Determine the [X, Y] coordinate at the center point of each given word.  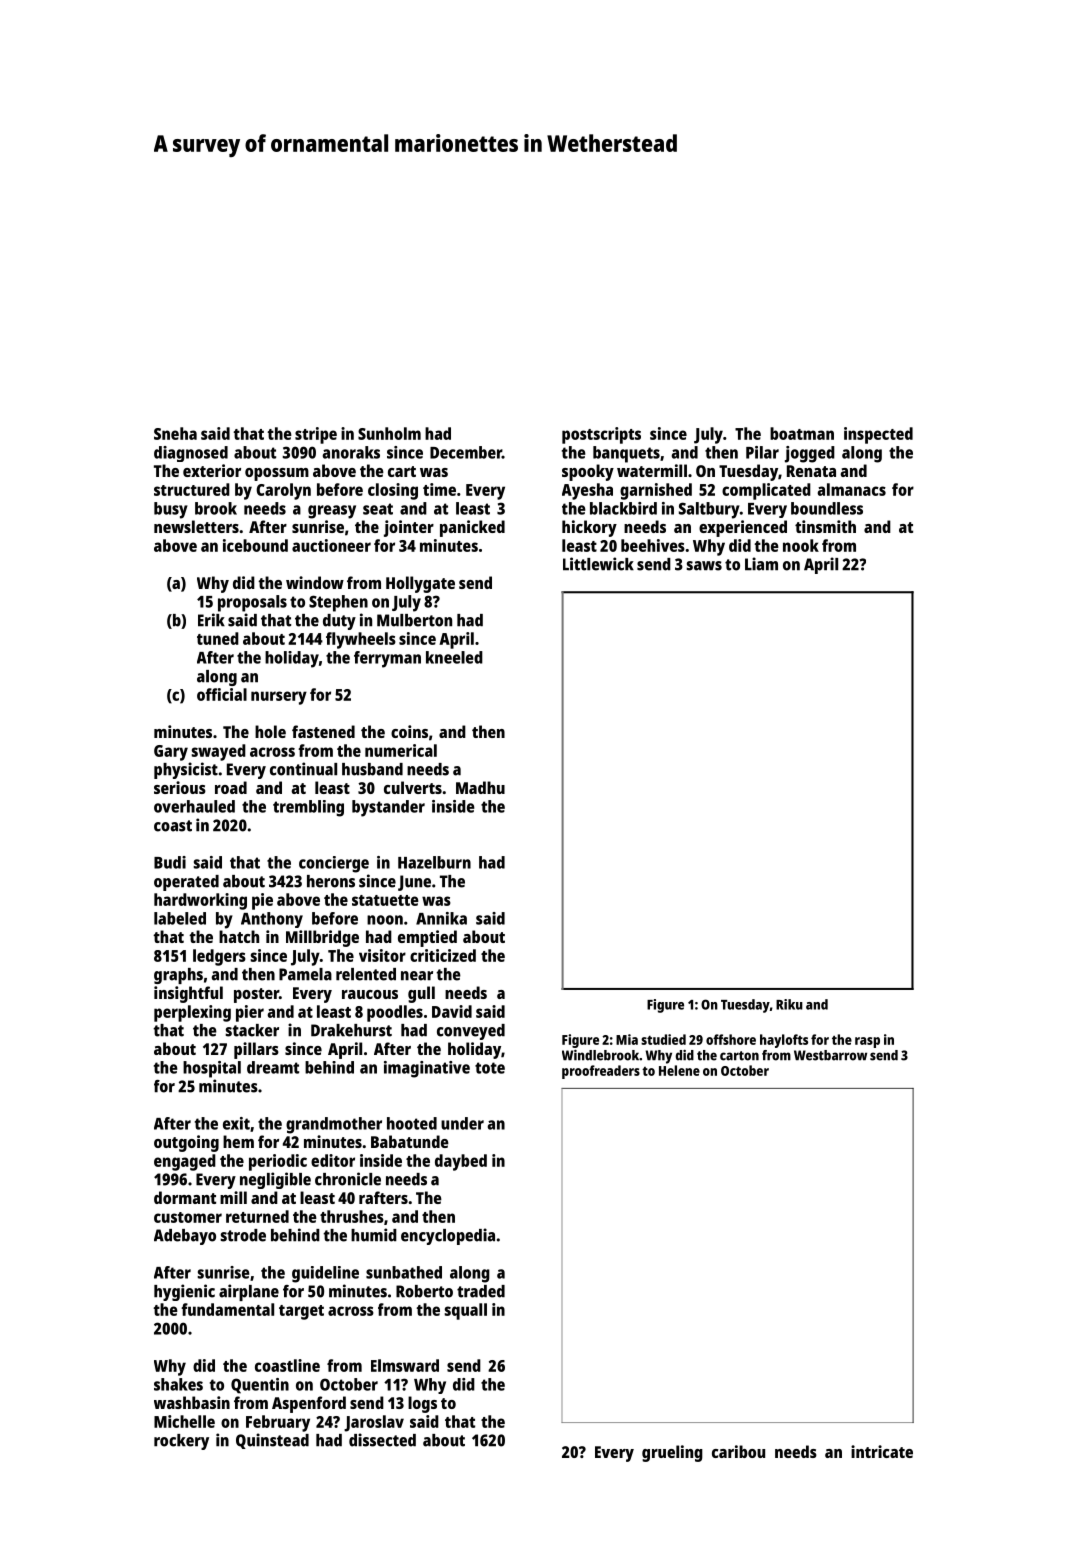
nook [801, 545]
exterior [212, 470]
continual [303, 769]
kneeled [454, 657]
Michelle [184, 1421]
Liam [761, 564]
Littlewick [598, 564]
